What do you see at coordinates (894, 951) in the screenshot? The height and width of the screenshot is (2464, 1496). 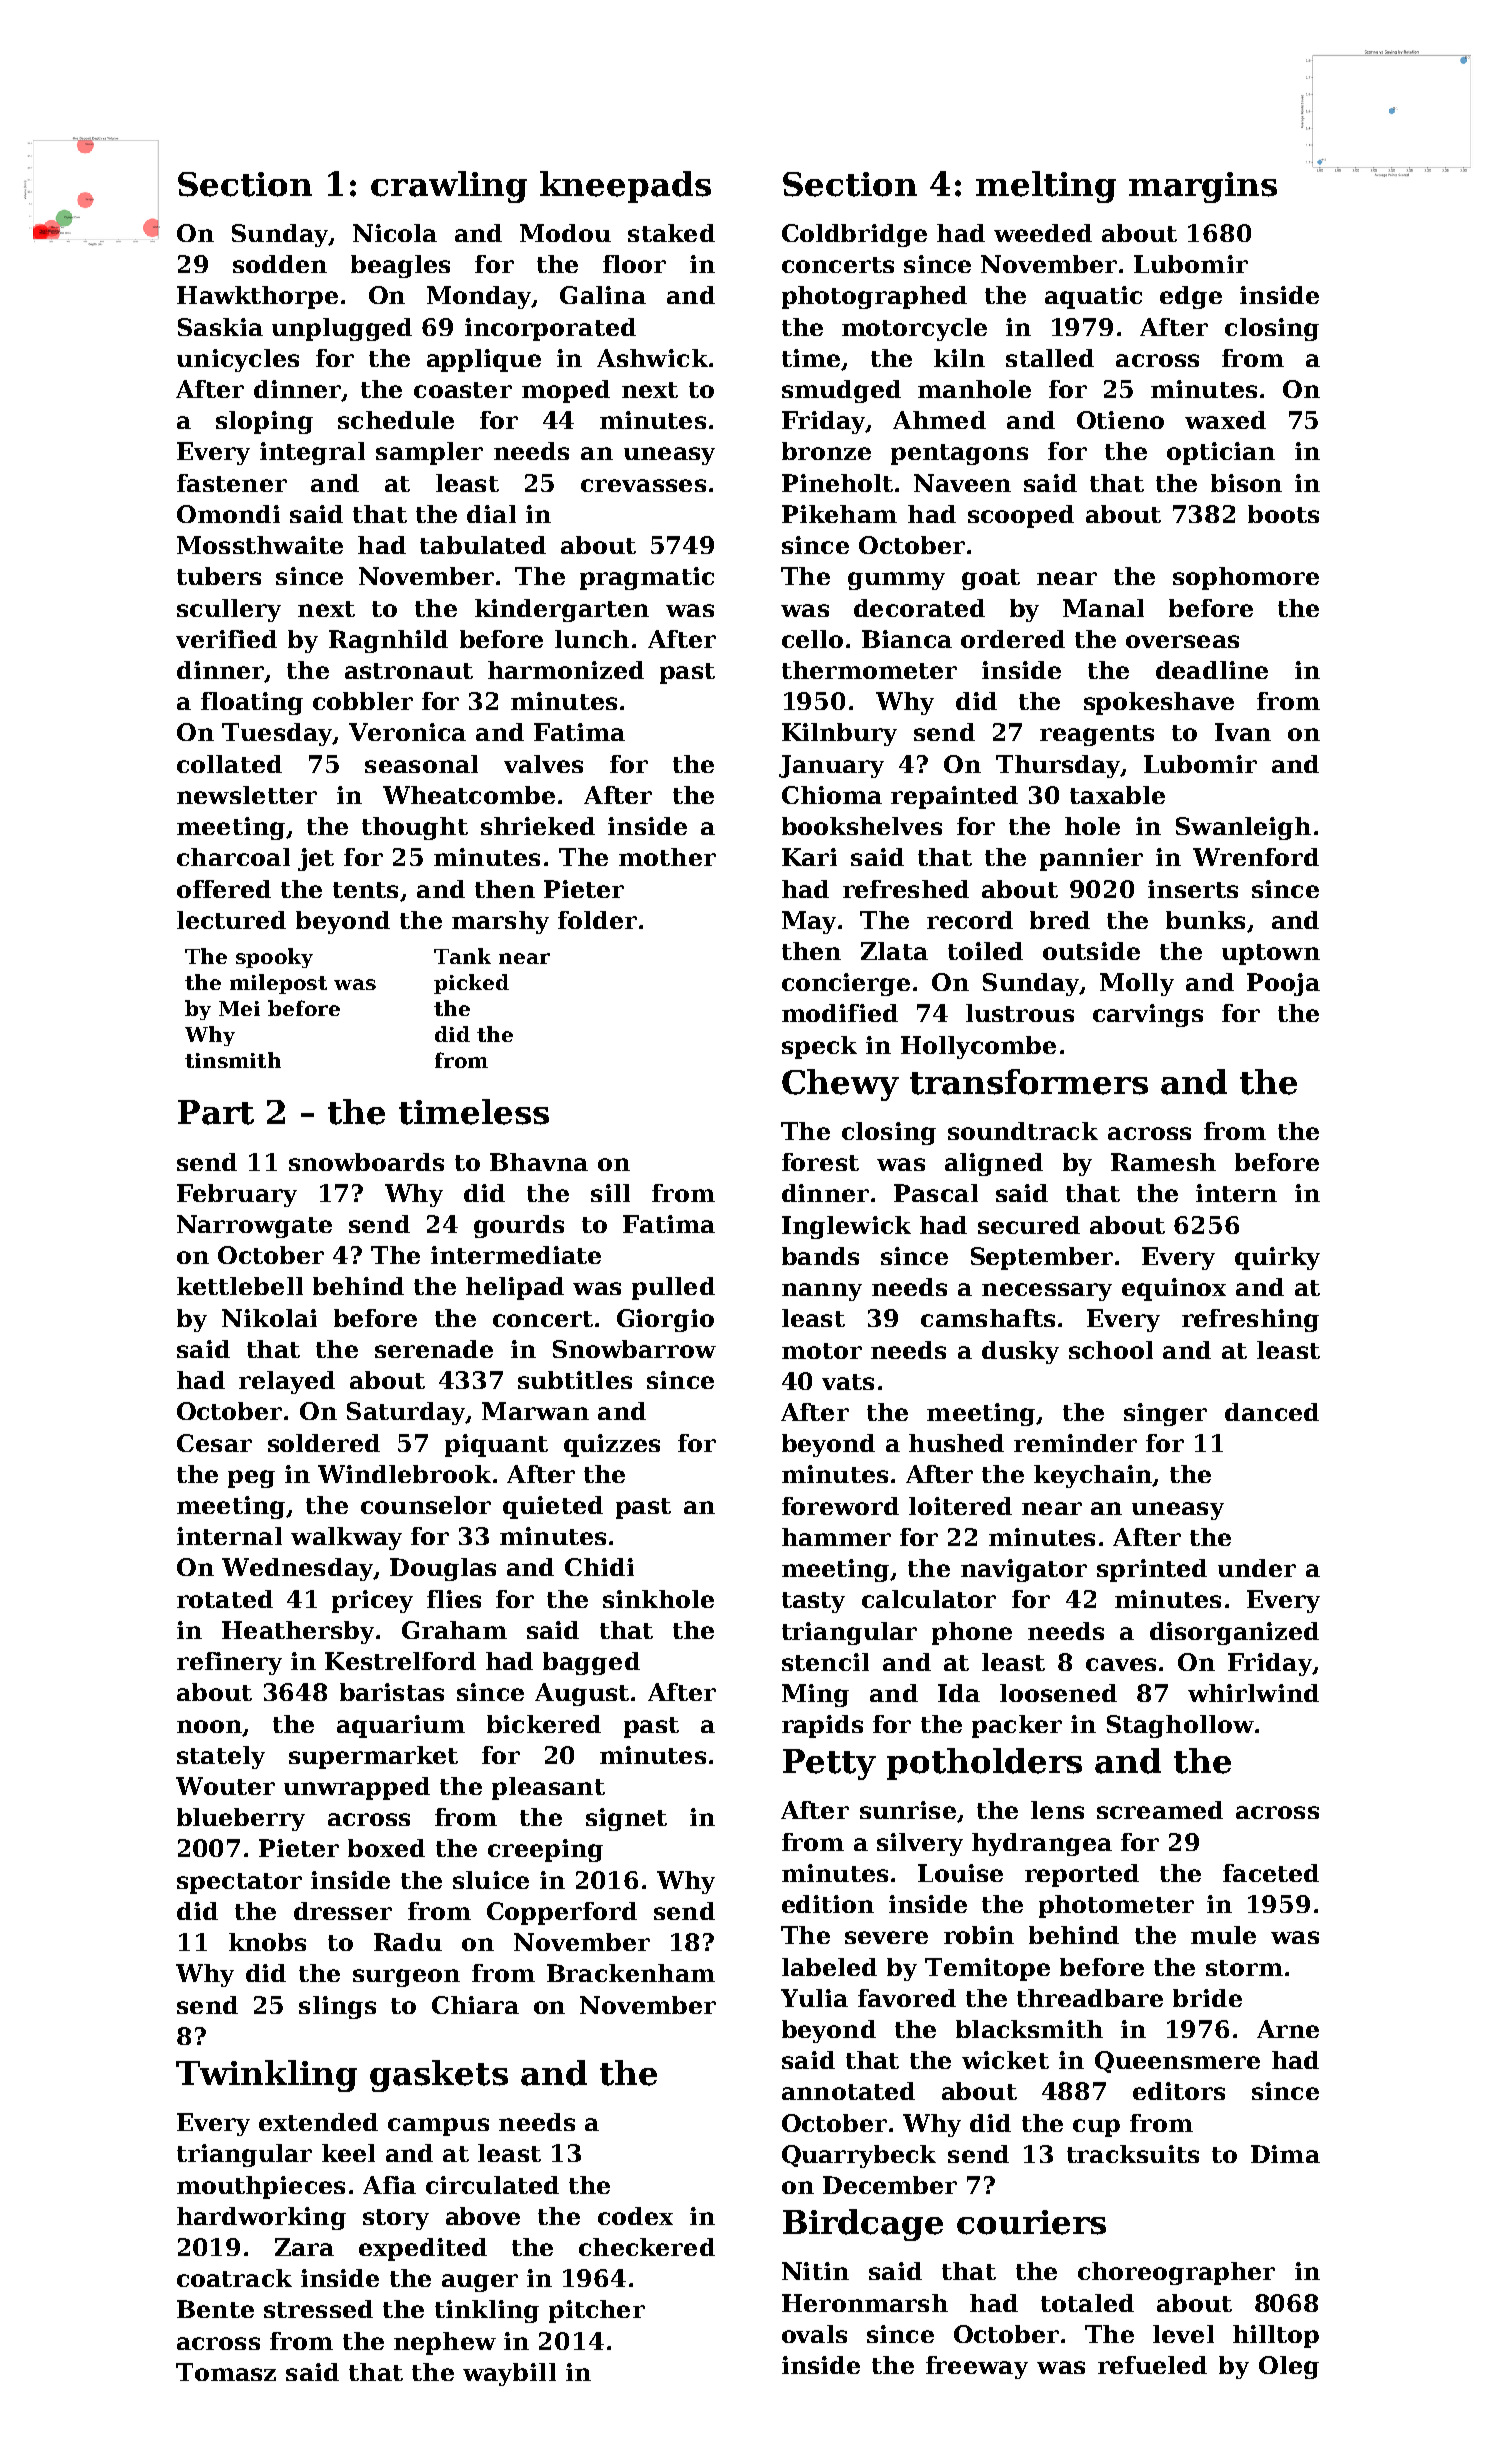 I see `Zlata` at bounding box center [894, 951].
